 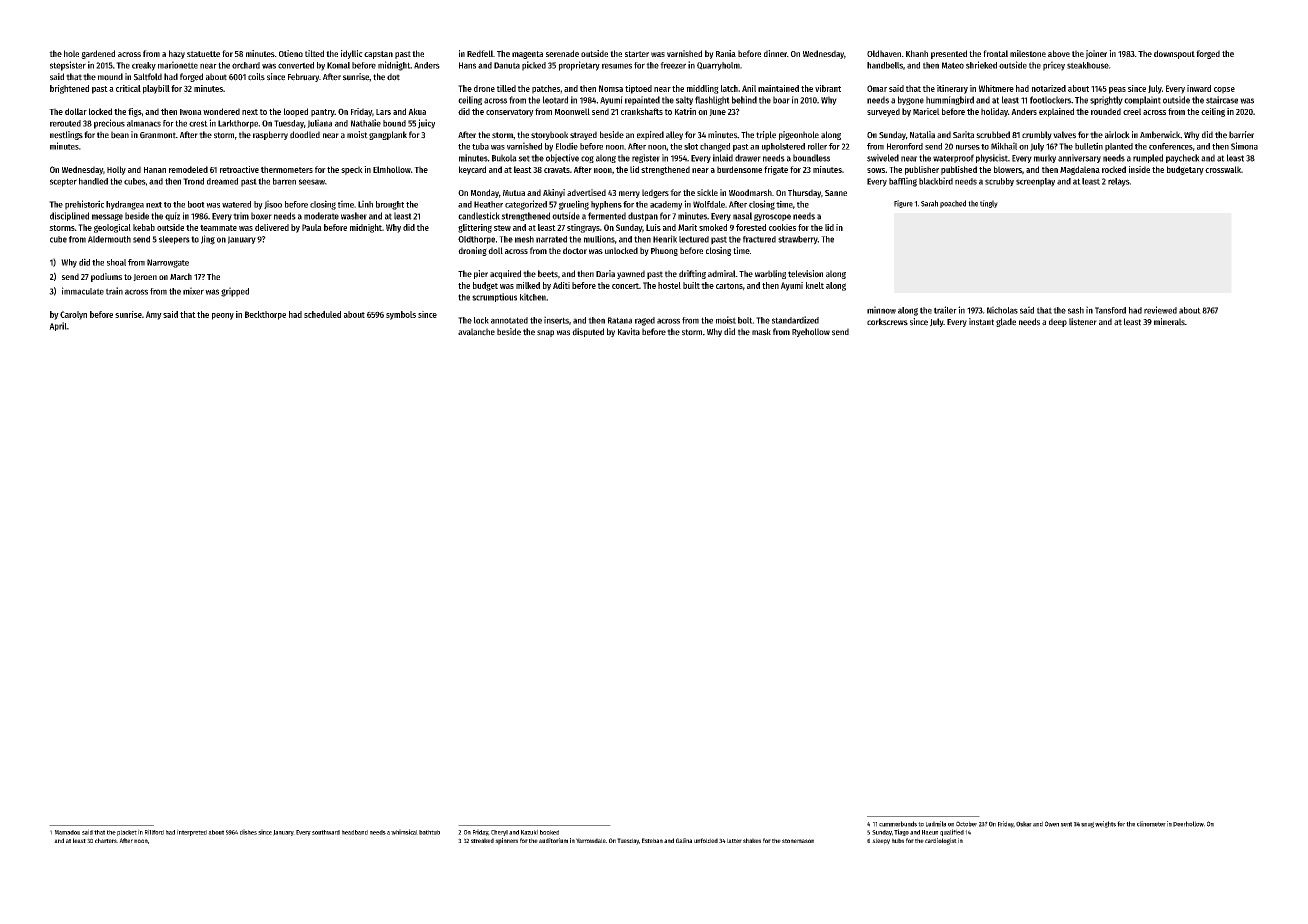 What do you see at coordinates (917, 53) in the document?
I see `Khanh` at bounding box center [917, 53].
